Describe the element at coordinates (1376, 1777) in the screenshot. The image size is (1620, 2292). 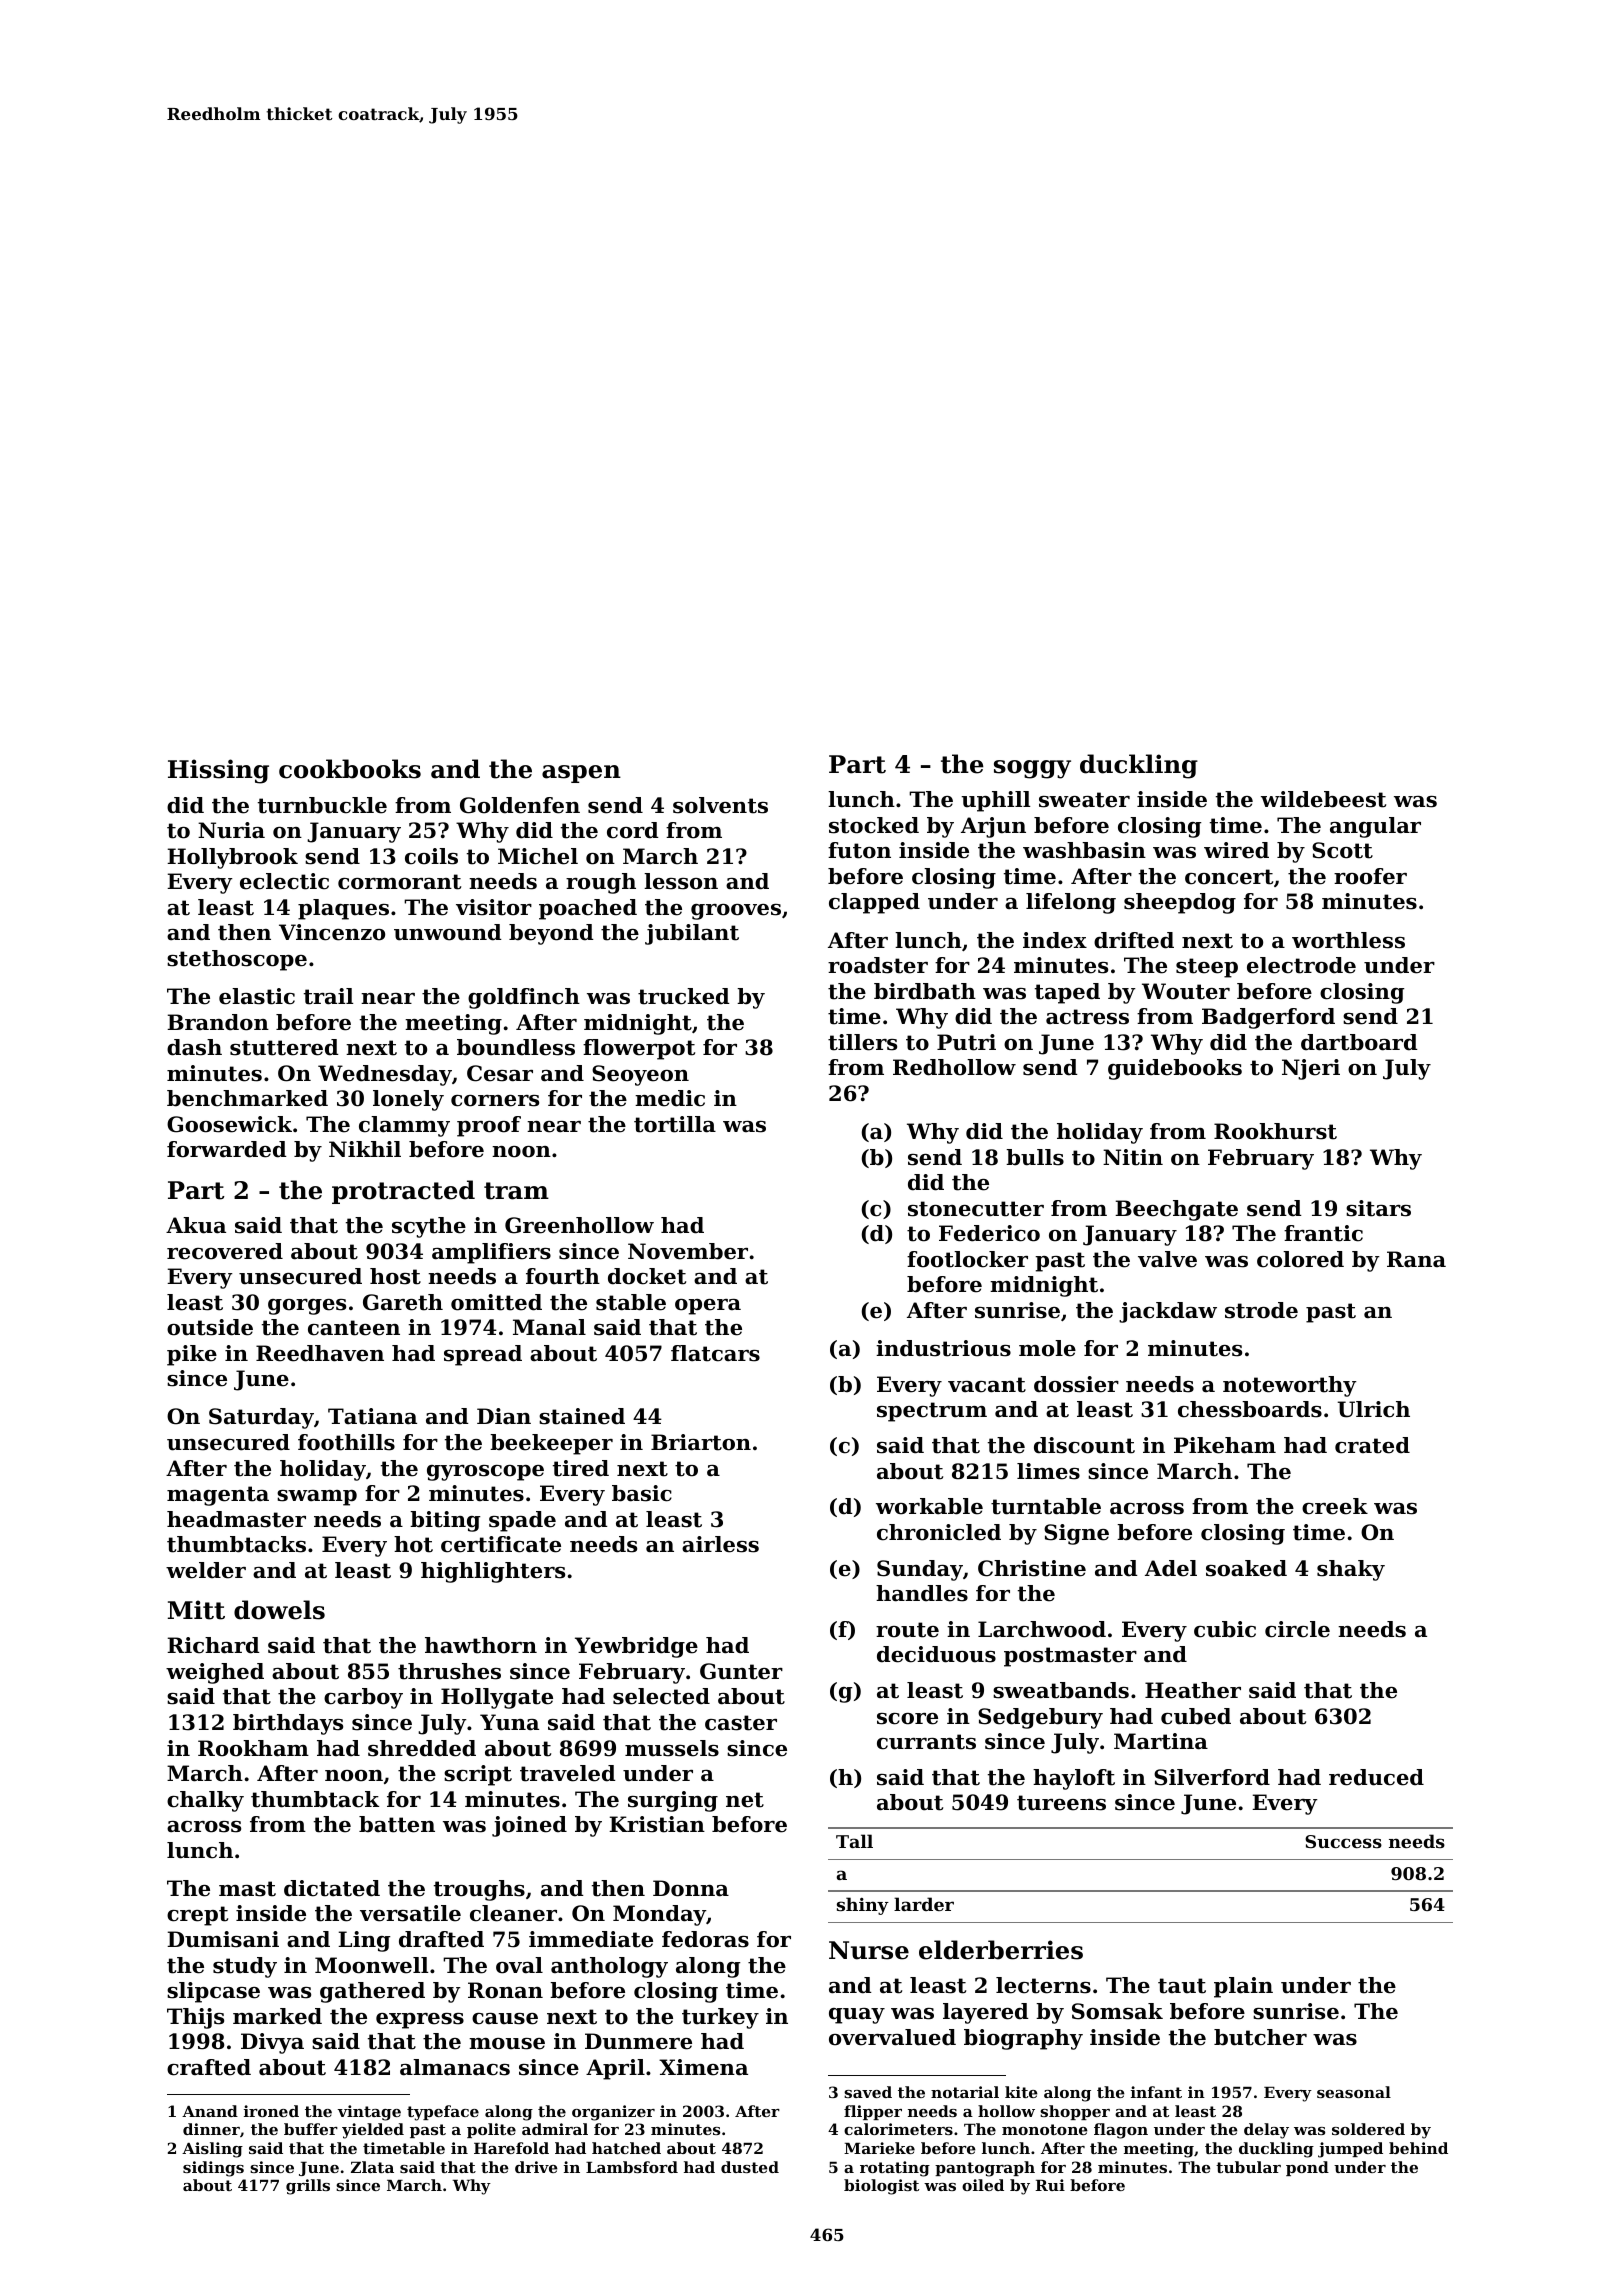
I see `reduced` at that location.
